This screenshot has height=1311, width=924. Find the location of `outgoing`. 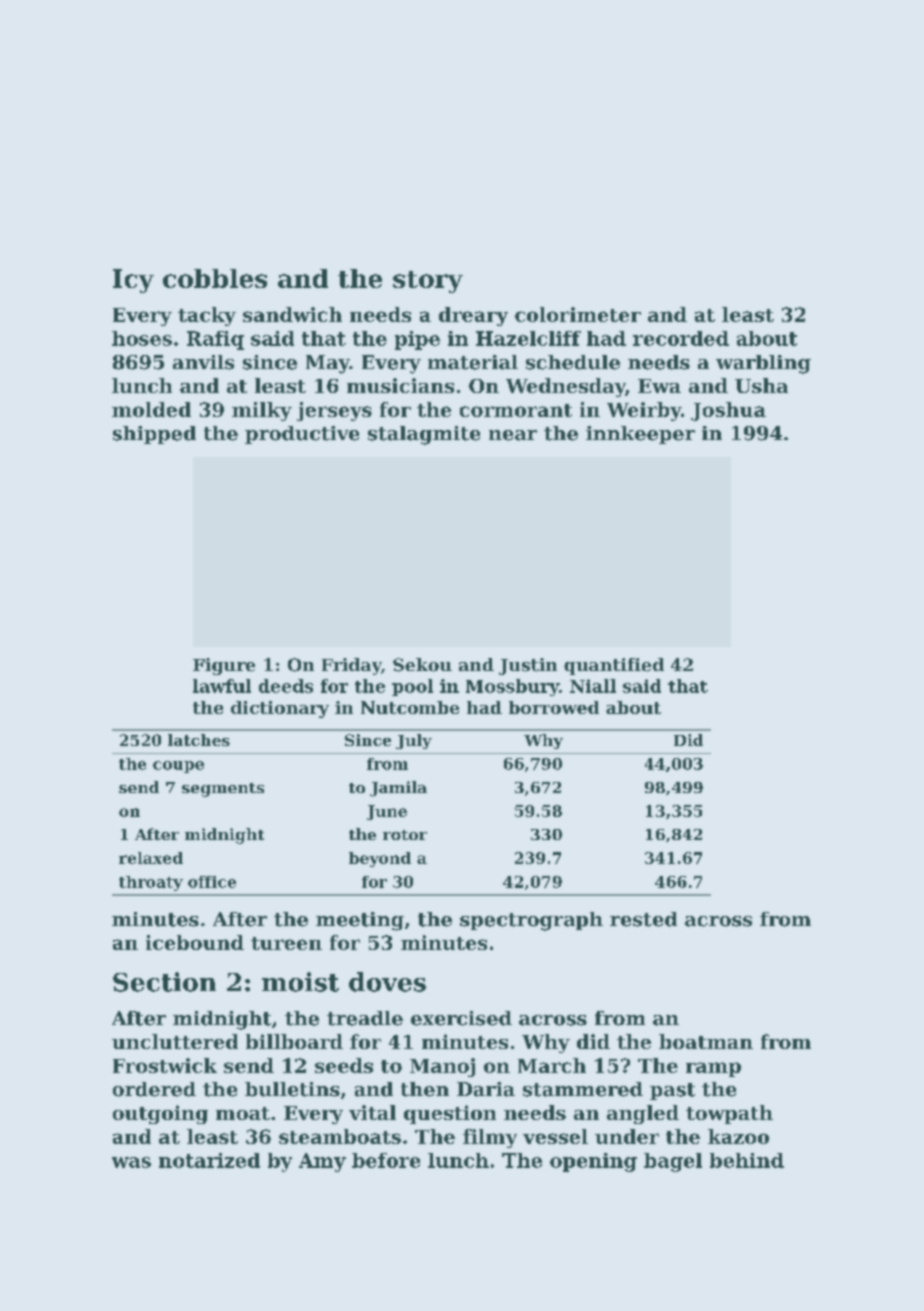

outgoing is located at coordinates (160, 1114).
